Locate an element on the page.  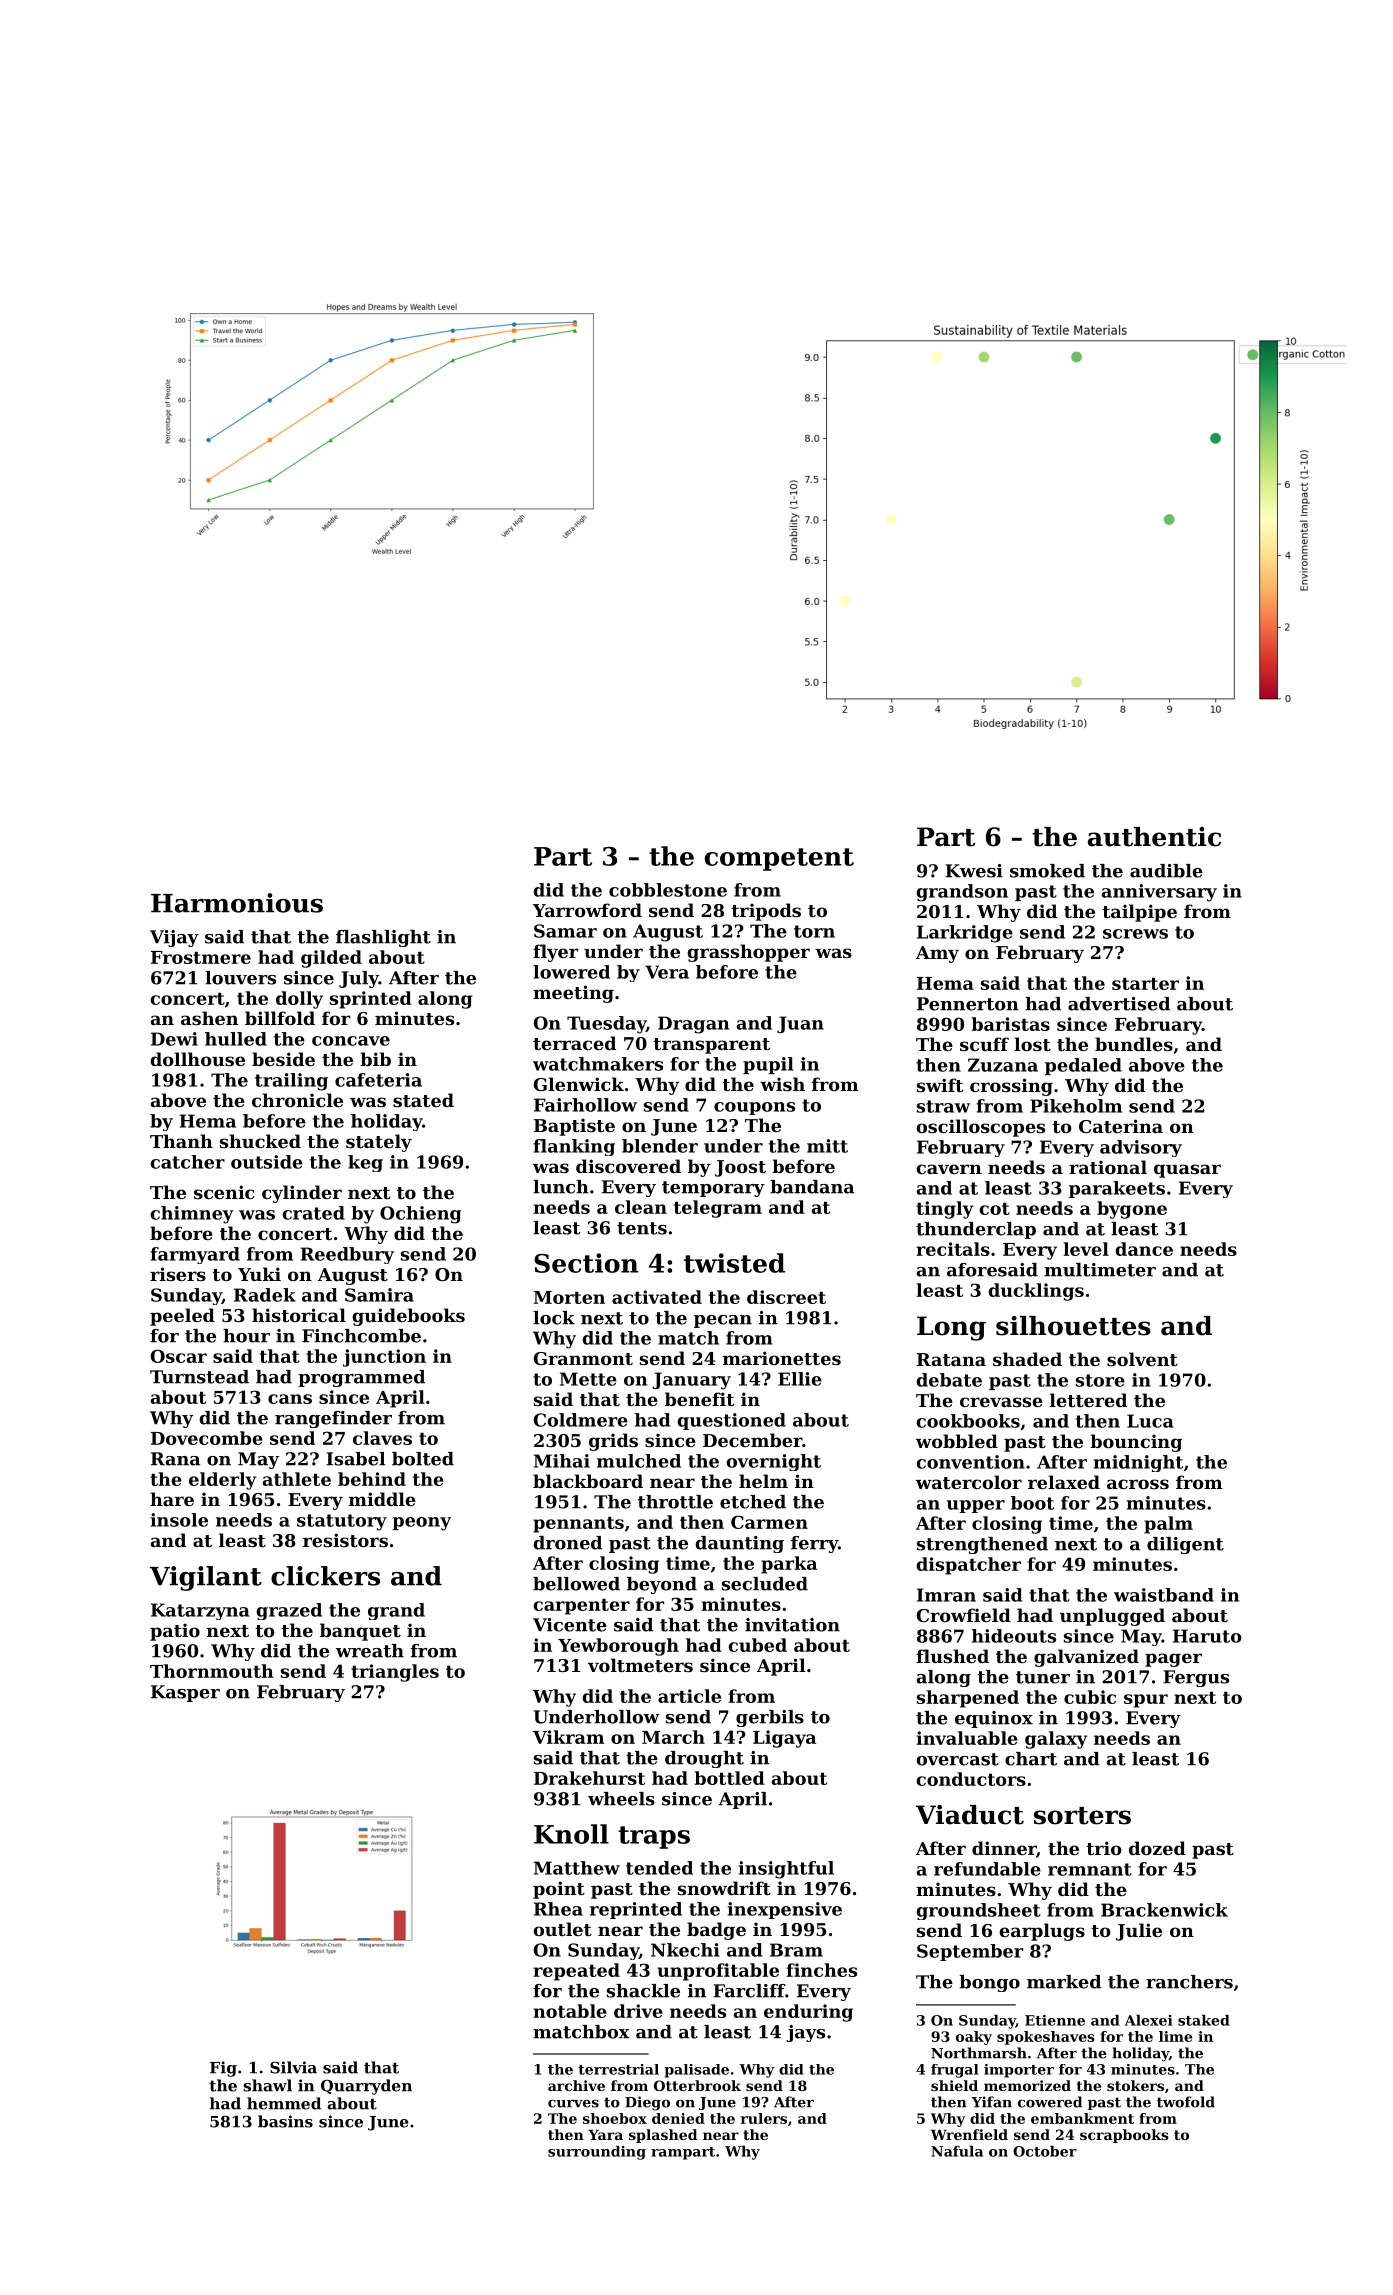
programmed is located at coordinates (361, 1378).
